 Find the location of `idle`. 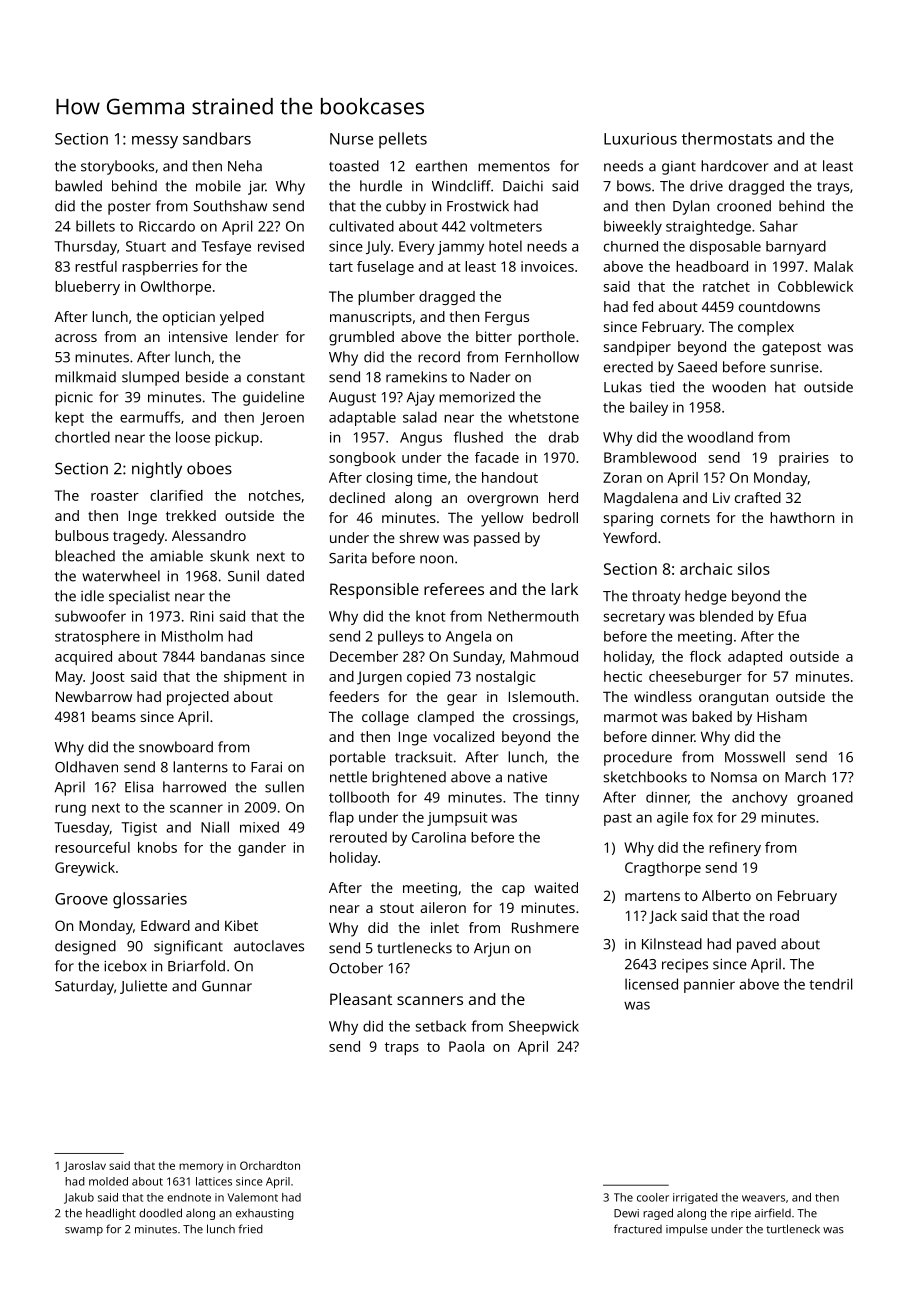

idle is located at coordinates (92, 596).
